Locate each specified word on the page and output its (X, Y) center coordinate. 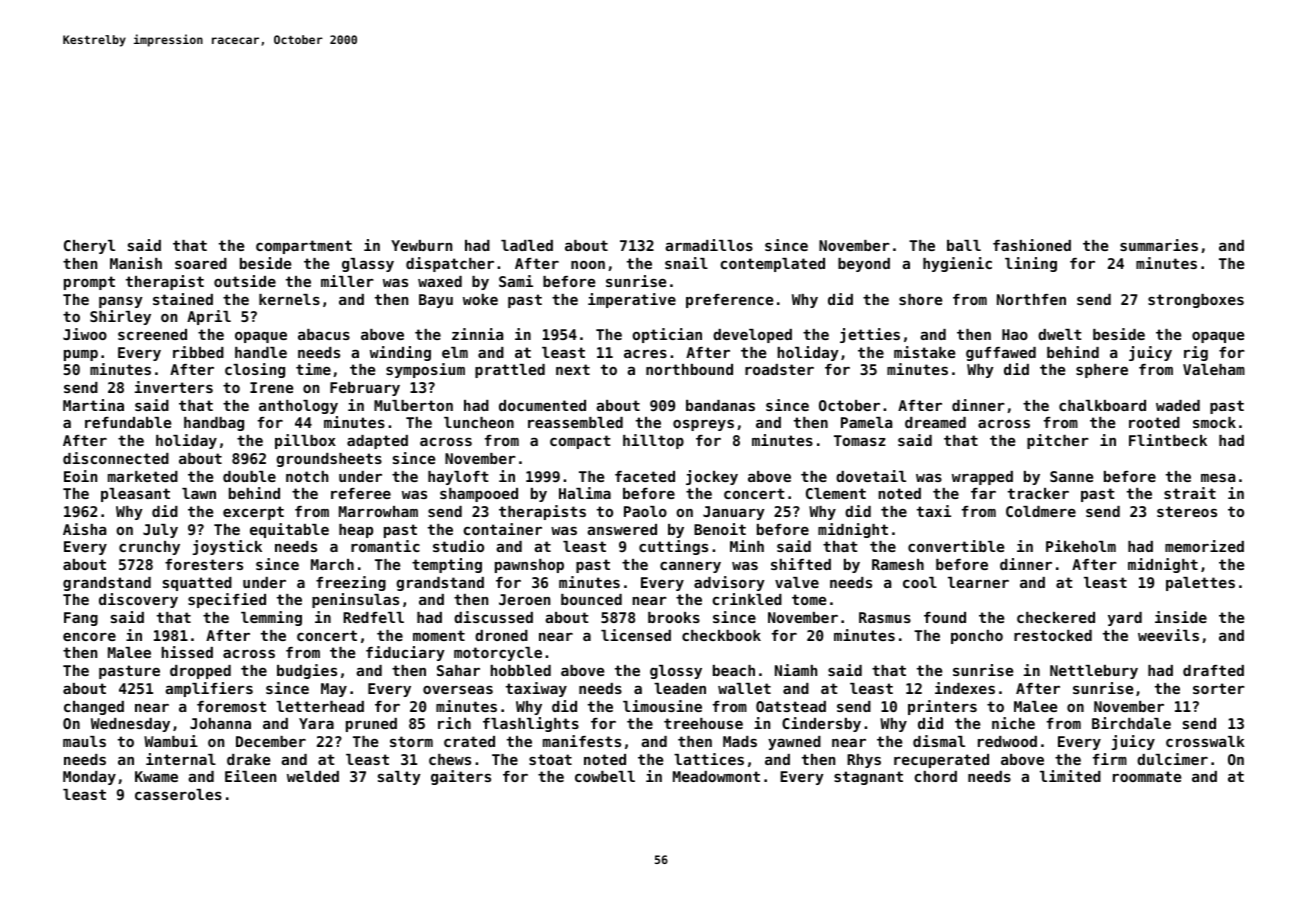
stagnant (868, 778)
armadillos (709, 245)
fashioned (1032, 245)
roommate (1147, 776)
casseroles (178, 794)
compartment (304, 247)
